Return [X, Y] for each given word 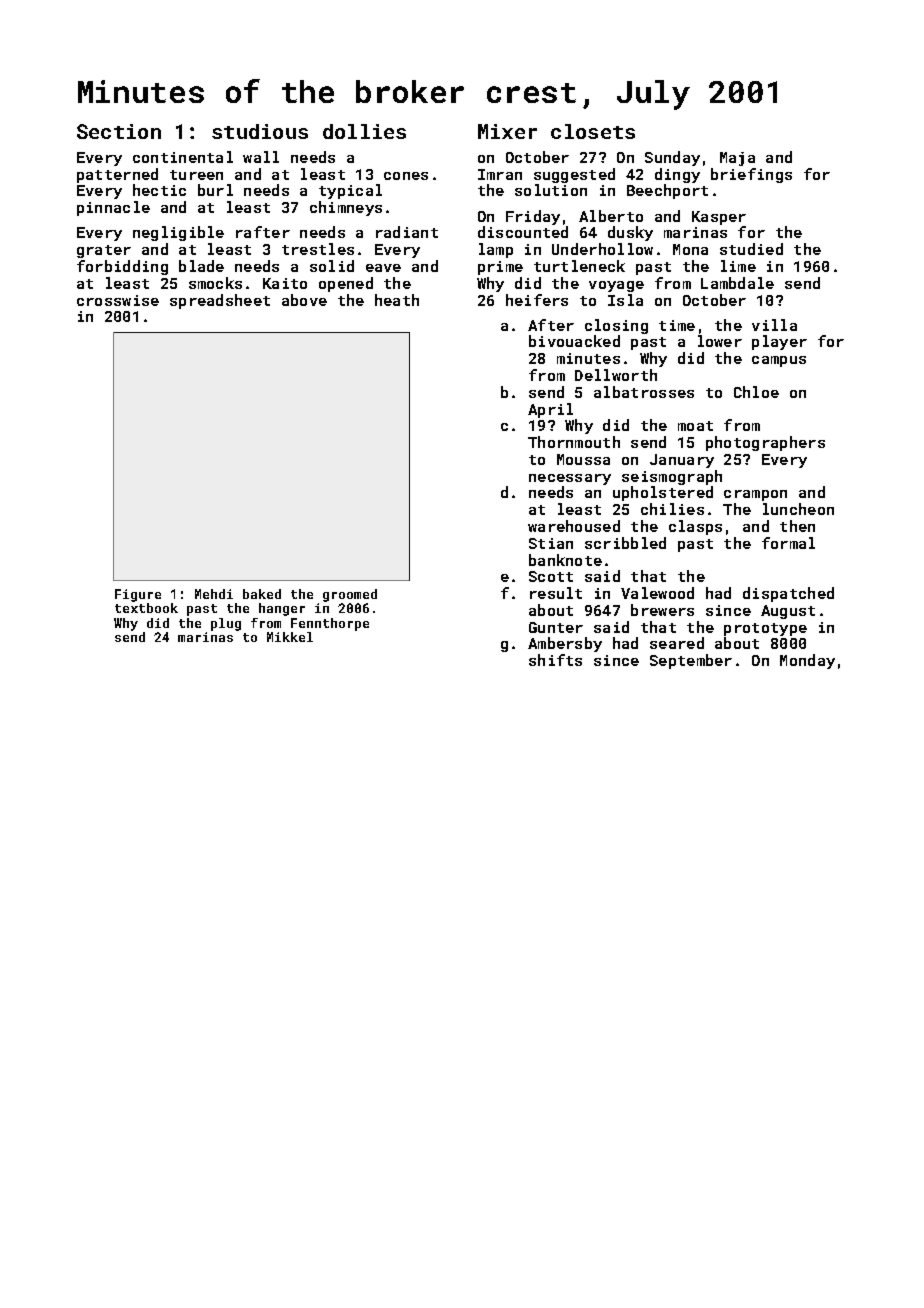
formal [788, 543]
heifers [537, 300]
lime [738, 266]
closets [593, 131]
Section [119, 131]
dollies [364, 131]
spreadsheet [220, 301]
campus [779, 361]
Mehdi [214, 594]
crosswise [118, 300]
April [550, 410]
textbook [146, 608]
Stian [551, 543]
